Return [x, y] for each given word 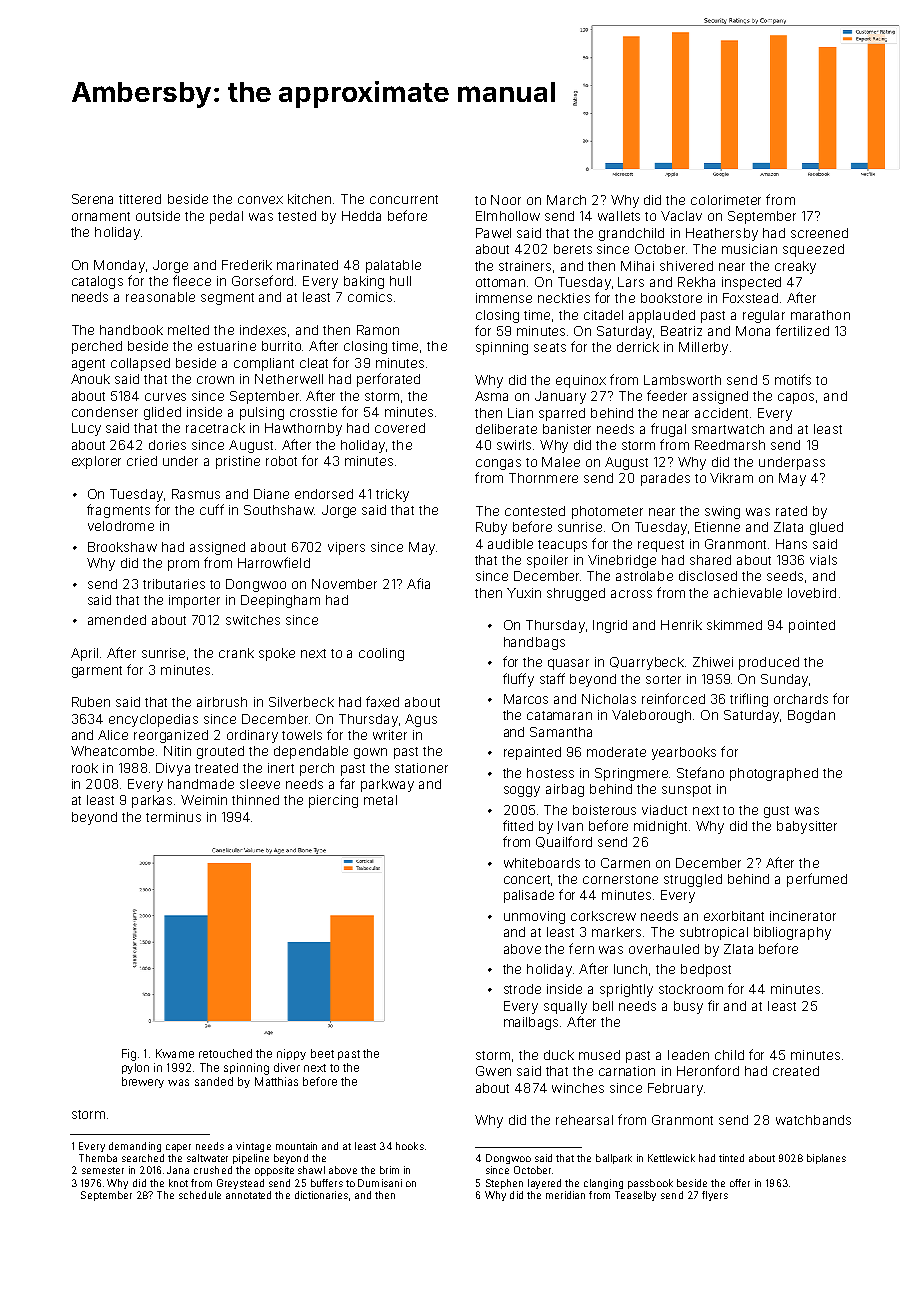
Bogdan [811, 716]
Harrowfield [274, 562]
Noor [506, 200]
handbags [534, 643]
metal [380, 800]
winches [578, 1088]
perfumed [817, 880]
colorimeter [726, 200]
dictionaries [321, 1195]
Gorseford [262, 280]
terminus [173, 817]
